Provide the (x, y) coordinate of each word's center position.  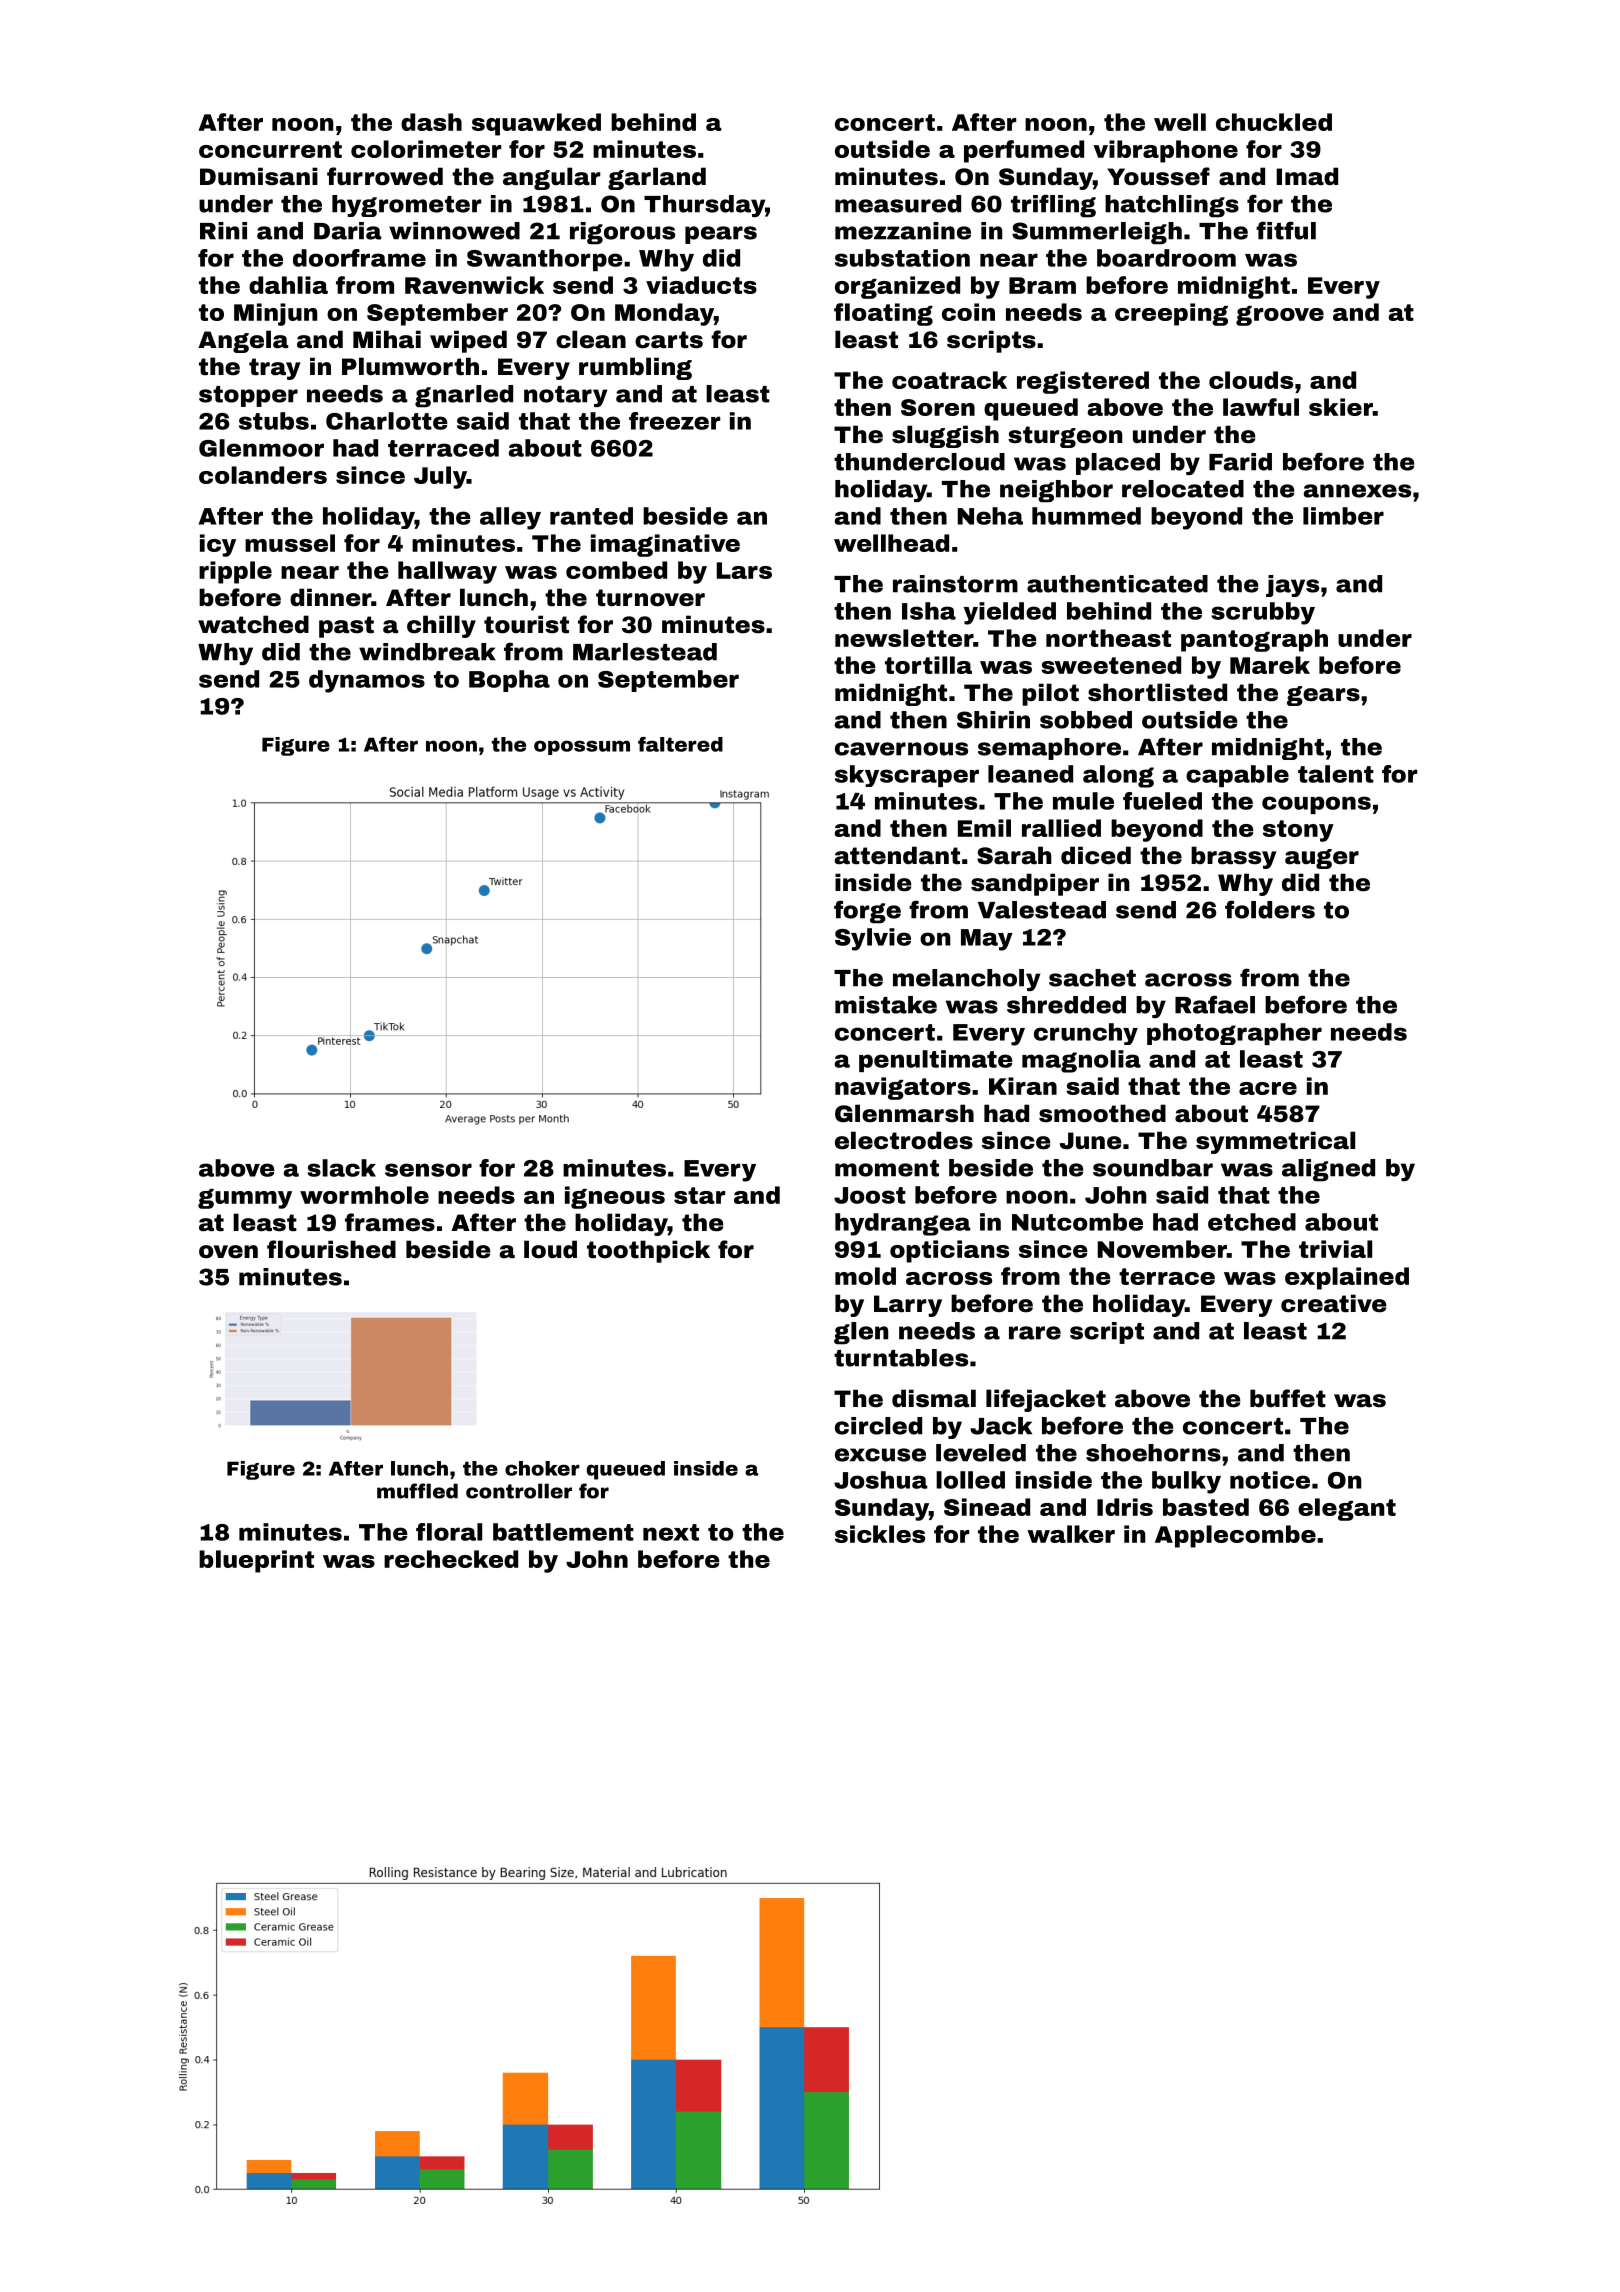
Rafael (1215, 1004)
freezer (674, 421)
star (699, 1195)
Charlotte (387, 421)
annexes (1357, 491)
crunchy (1086, 1034)
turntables (901, 1358)
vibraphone (1165, 151)
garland (657, 178)
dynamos (367, 681)
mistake (886, 1005)
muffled (417, 1491)
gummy (245, 1199)
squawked (536, 124)
